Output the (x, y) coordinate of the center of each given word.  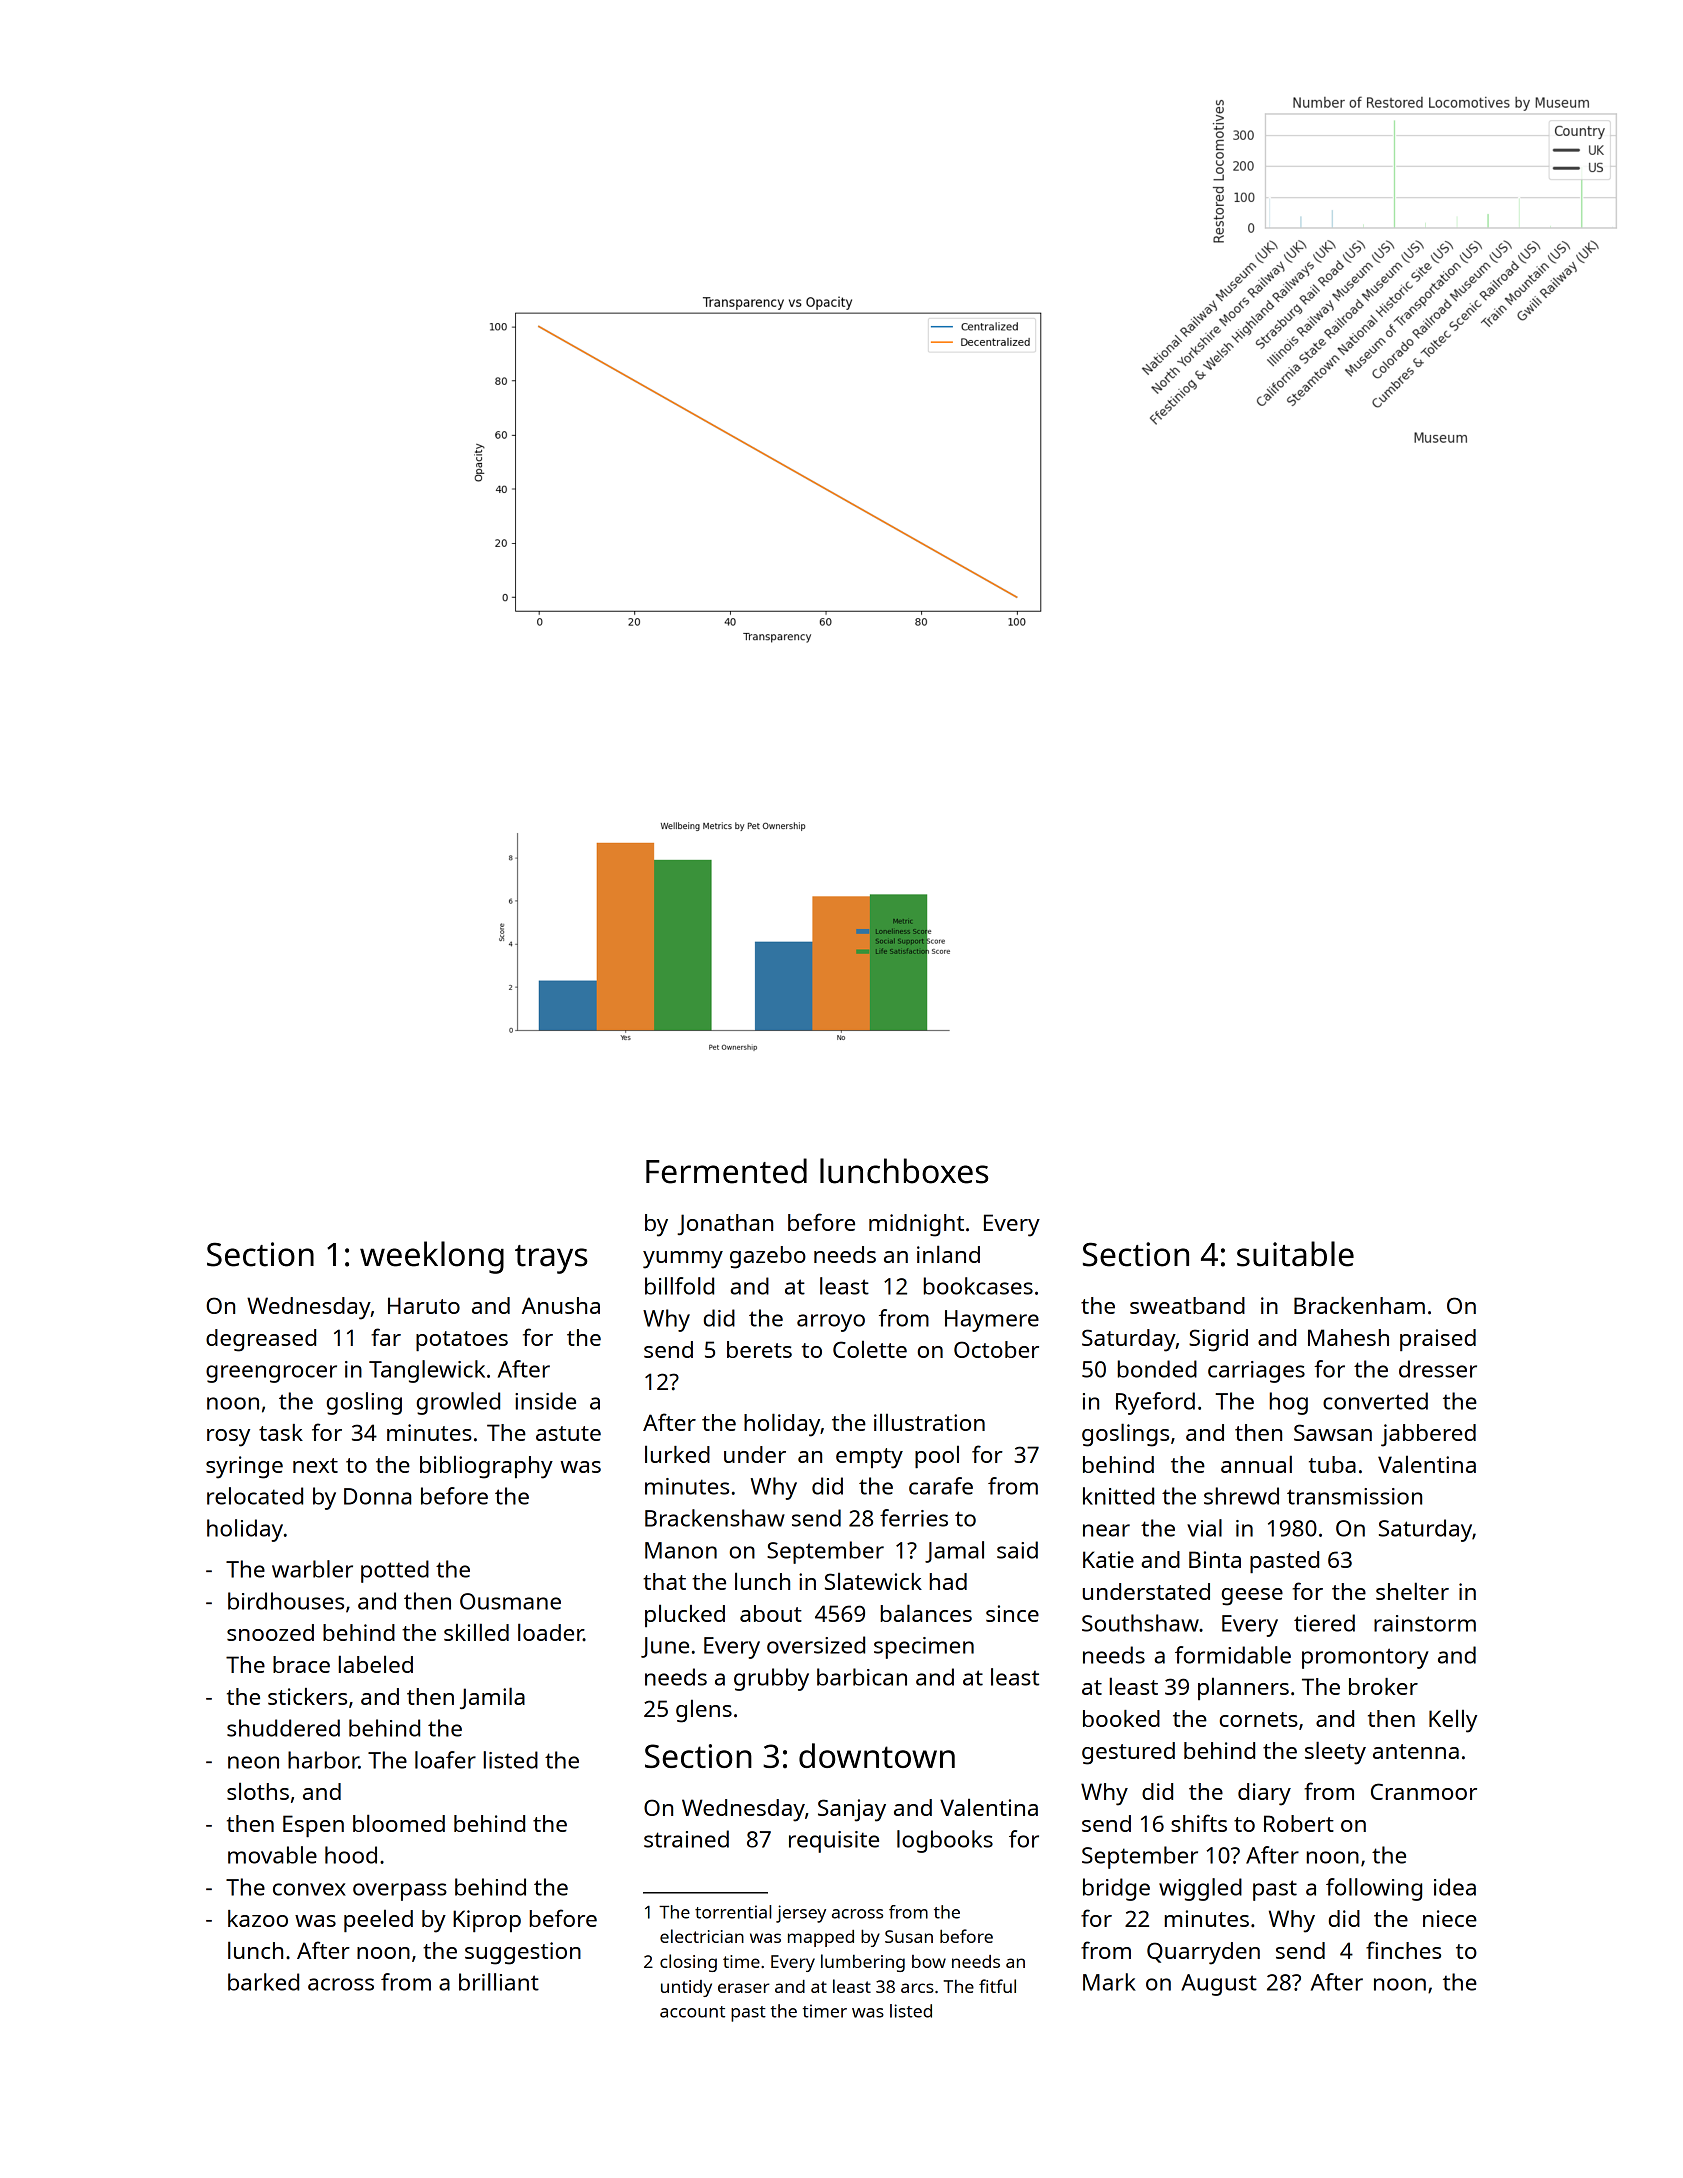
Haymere (992, 1321)
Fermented (726, 1171)
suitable (1295, 1254)
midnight (916, 1225)
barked (263, 1982)
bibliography (486, 1467)
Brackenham (1359, 1305)
